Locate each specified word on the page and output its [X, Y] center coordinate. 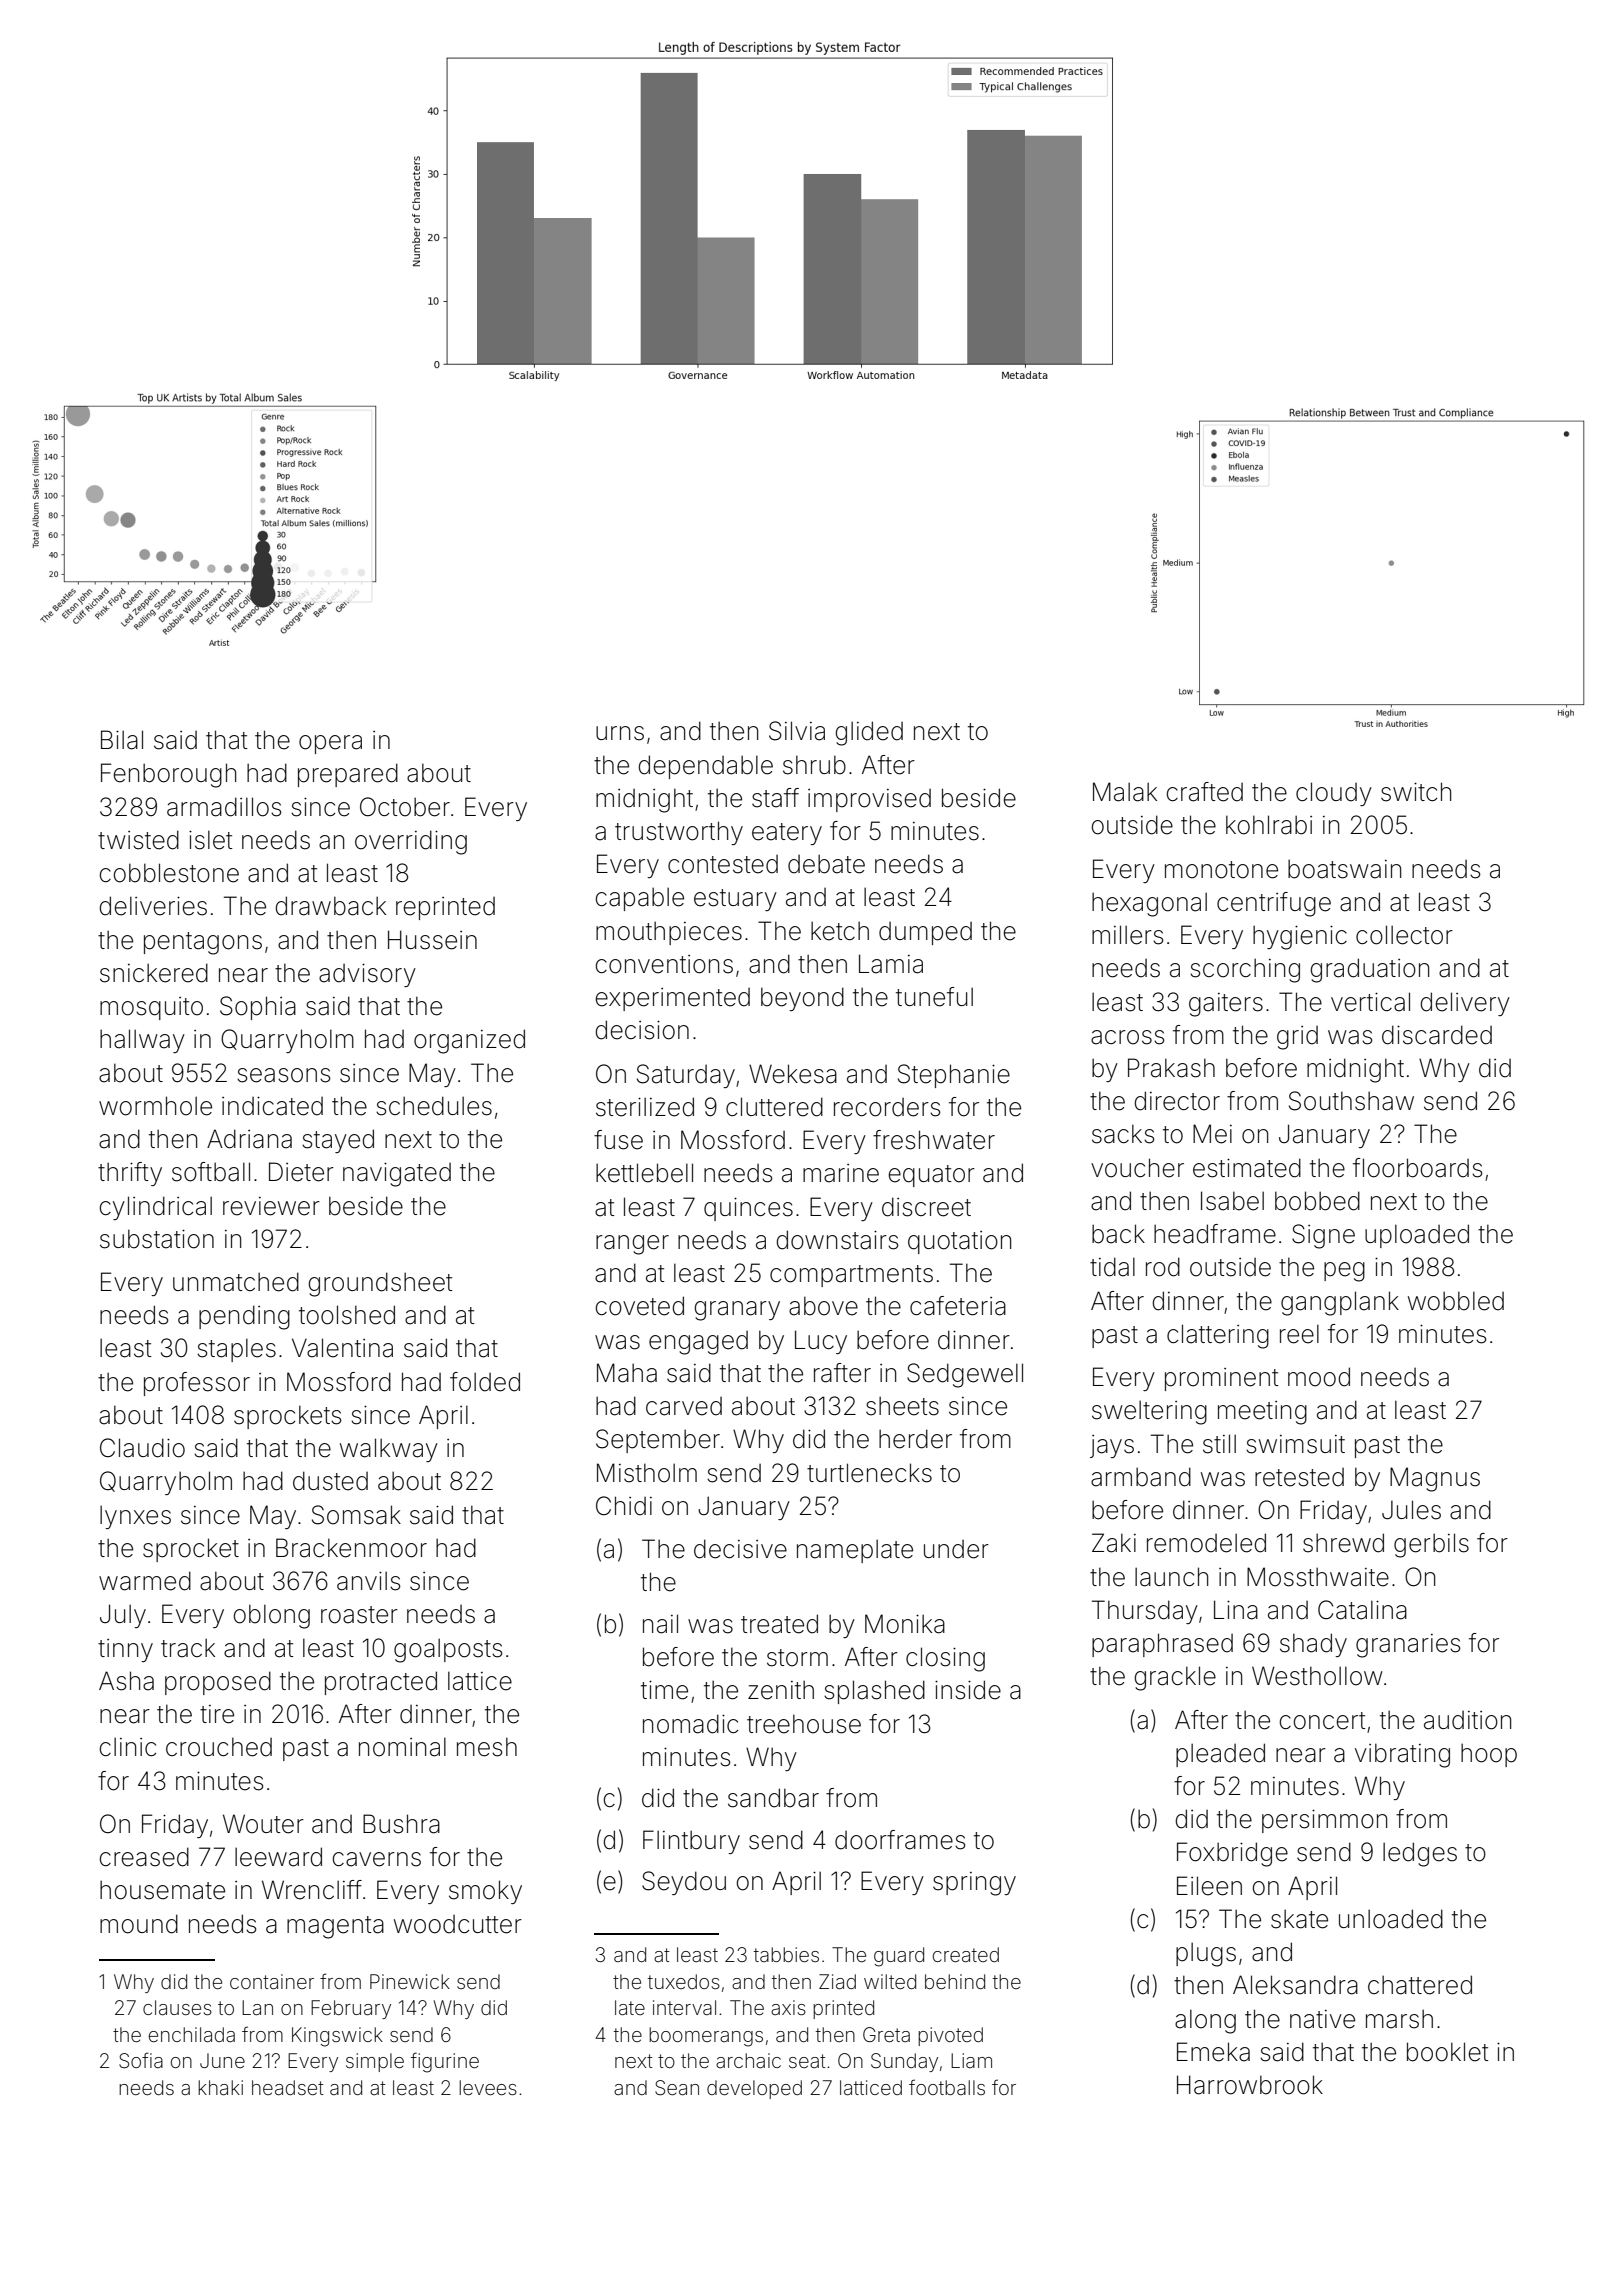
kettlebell [644, 1173]
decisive [740, 1549]
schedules [434, 1106]
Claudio [142, 1448]
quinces [748, 1209]
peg [1344, 1272]
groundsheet [380, 1284]
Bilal [122, 740]
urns [620, 733]
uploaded [1417, 1236]
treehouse [804, 1724]
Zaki [1114, 1543]
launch [1171, 1577]
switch [1416, 792]
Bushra [401, 1824]
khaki [220, 2087]
